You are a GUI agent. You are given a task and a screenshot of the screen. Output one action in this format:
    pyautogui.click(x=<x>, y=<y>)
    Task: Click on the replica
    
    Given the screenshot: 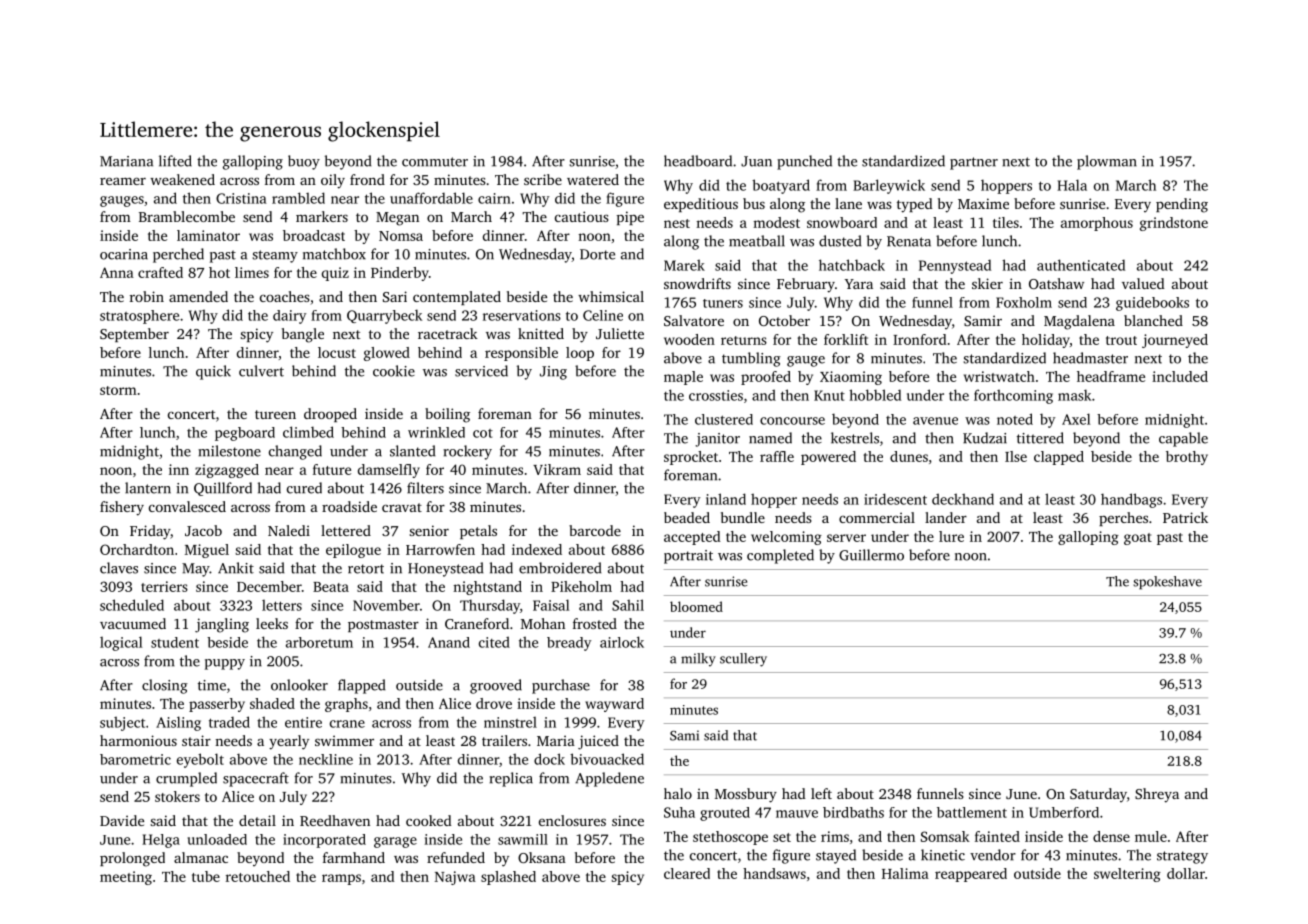 What is the action you would take?
    pyautogui.click(x=511, y=779)
